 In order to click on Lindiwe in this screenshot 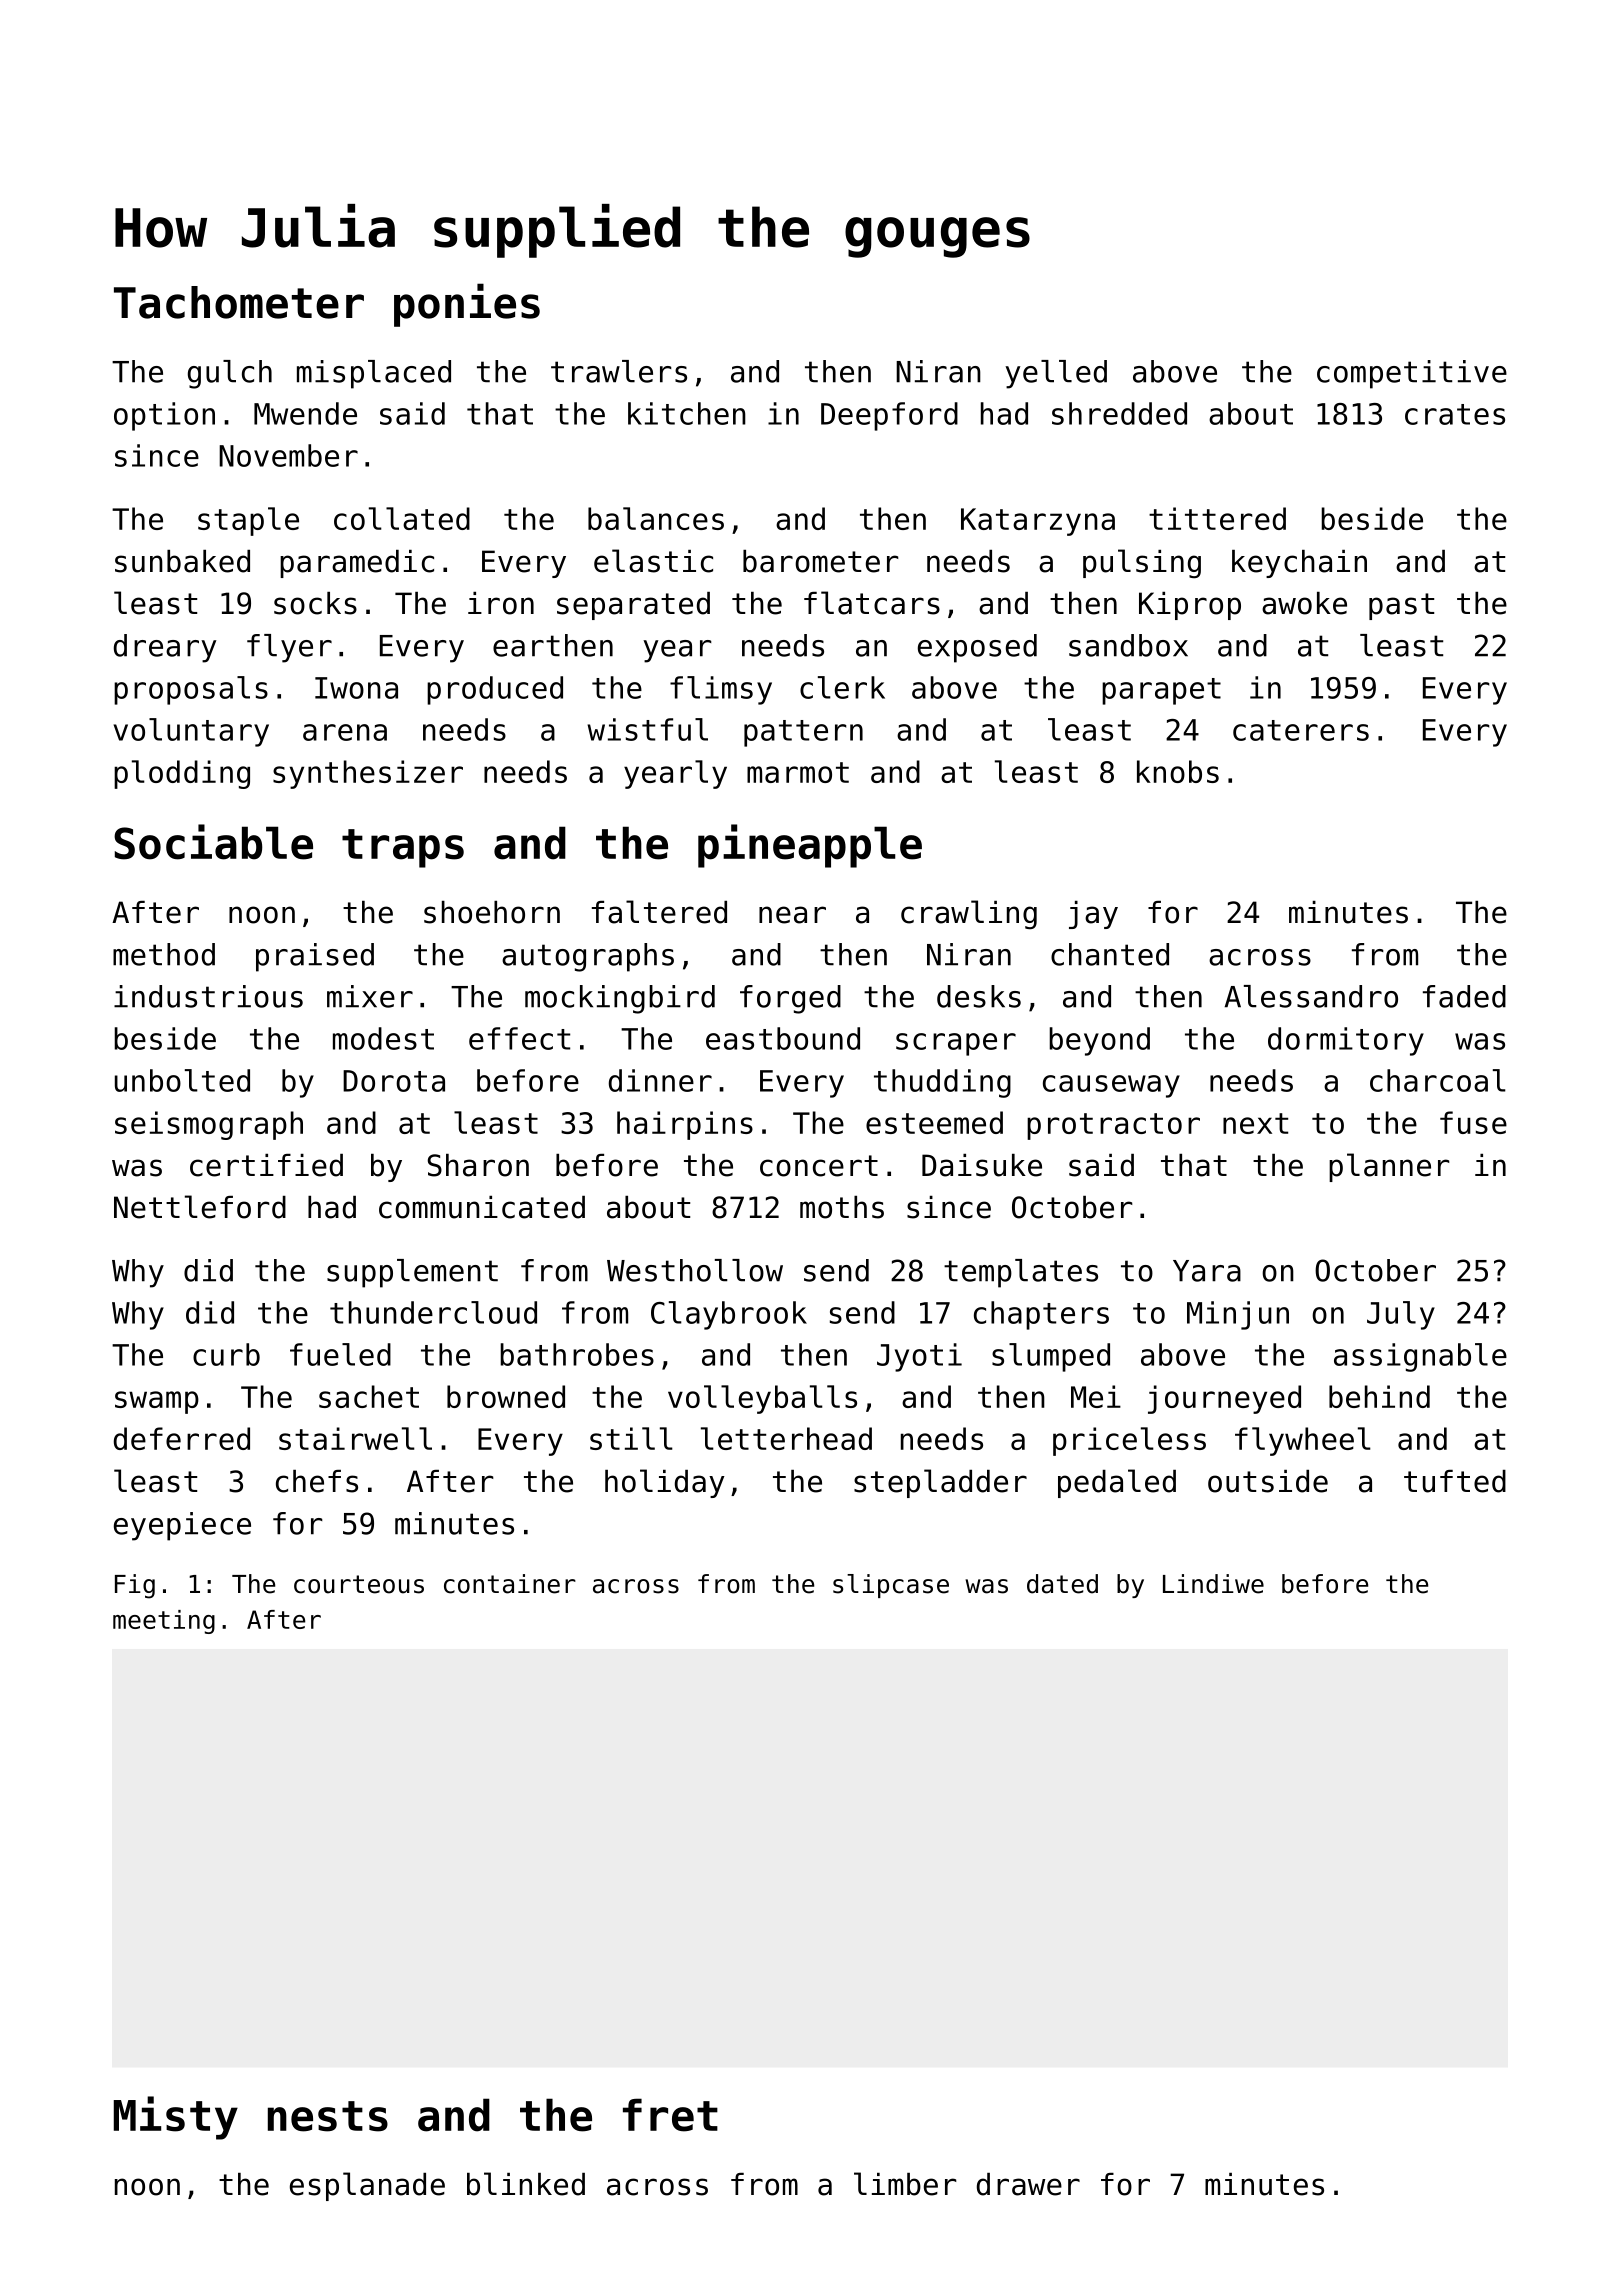, I will do `click(1213, 1584)`.
